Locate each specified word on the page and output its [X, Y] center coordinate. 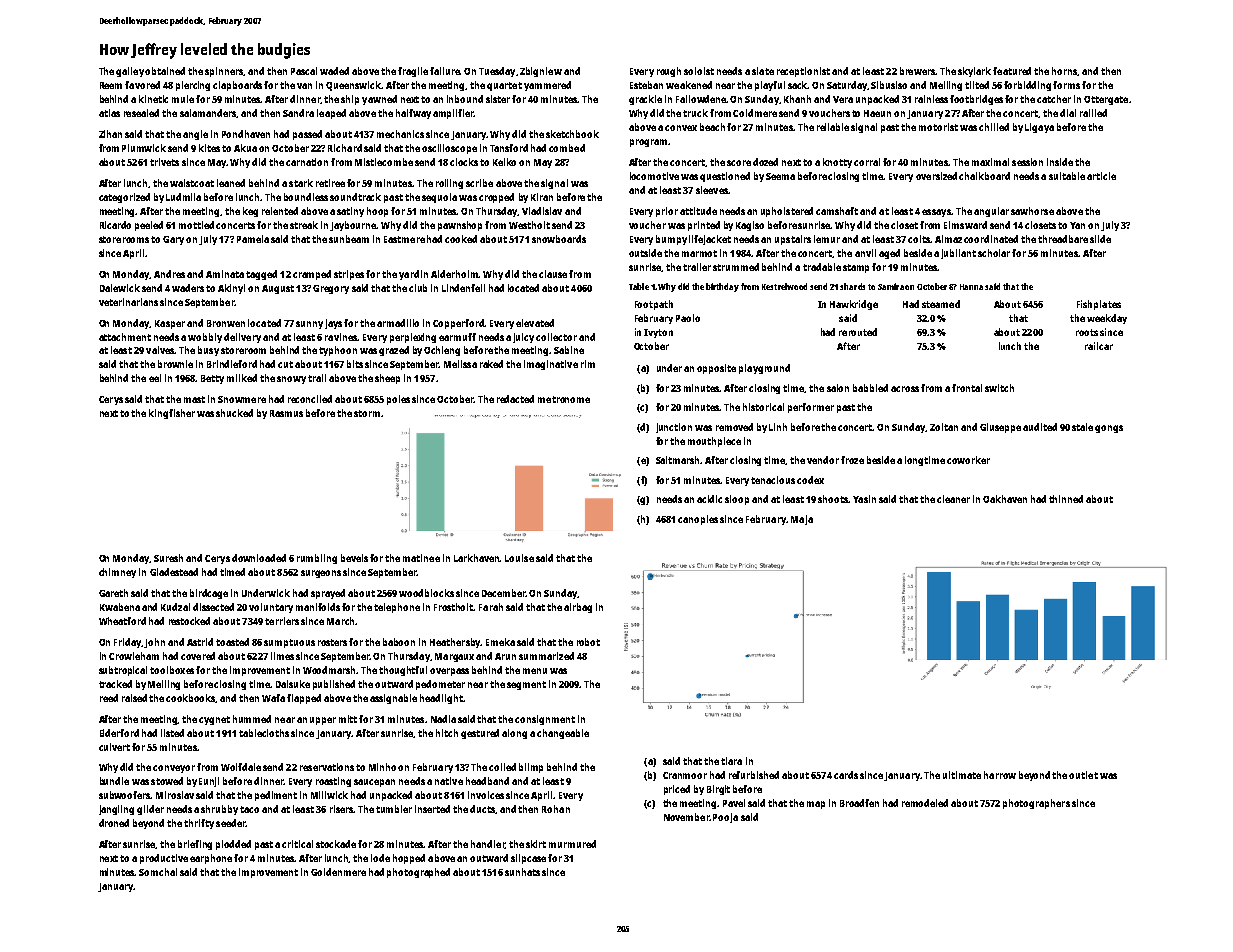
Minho [382, 767]
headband [487, 781]
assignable [393, 699]
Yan [1077, 225]
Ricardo [115, 225]
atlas [109, 113]
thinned [1066, 499]
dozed [765, 162]
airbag [578, 608]
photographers [1036, 804]
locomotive [654, 176]
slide [1100, 239]
